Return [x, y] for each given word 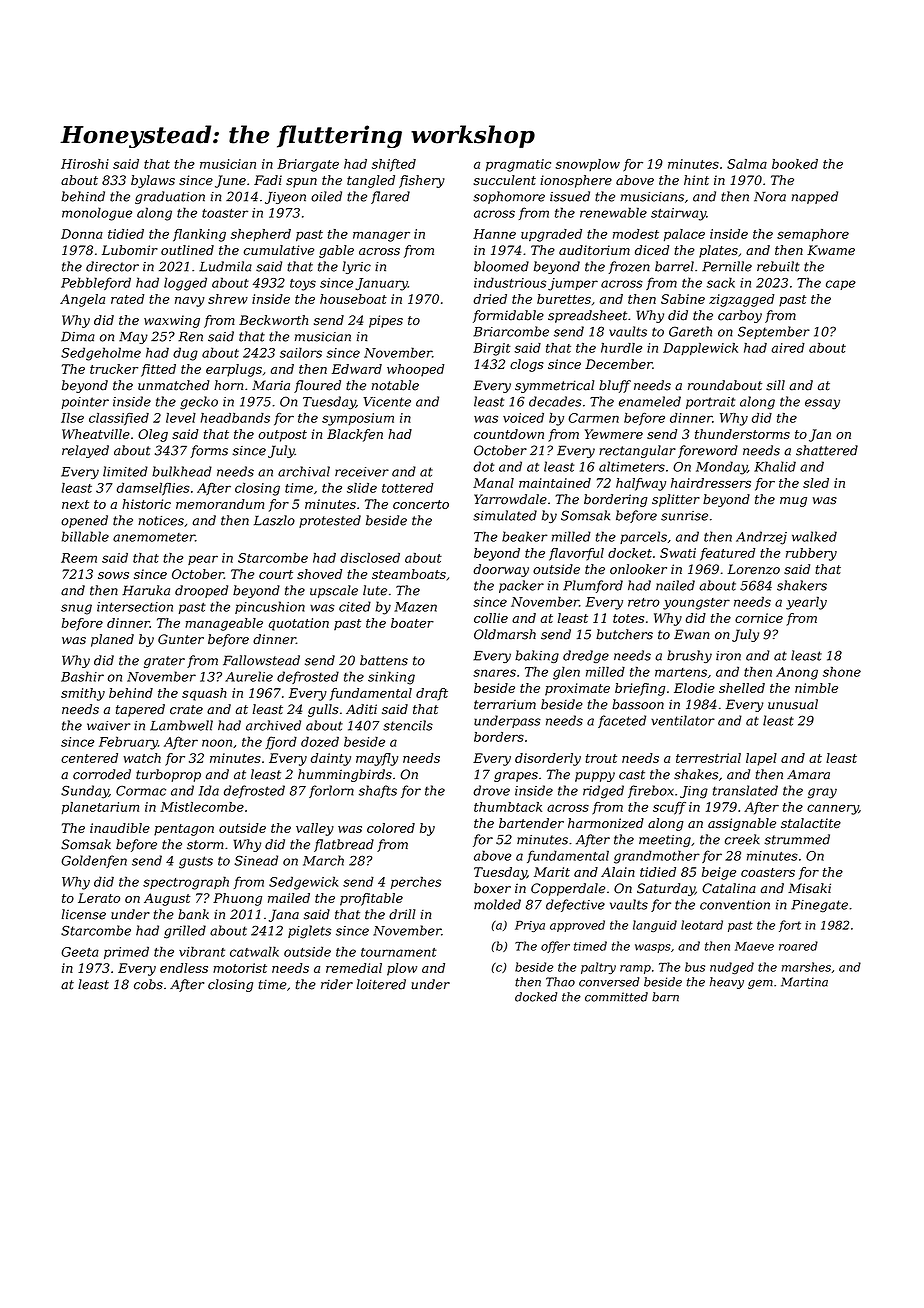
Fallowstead [261, 660]
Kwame [831, 250]
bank [193, 914]
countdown [509, 434]
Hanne [494, 234]
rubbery [811, 554]
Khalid [775, 466]
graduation [170, 197]
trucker [114, 369]
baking [537, 656]
